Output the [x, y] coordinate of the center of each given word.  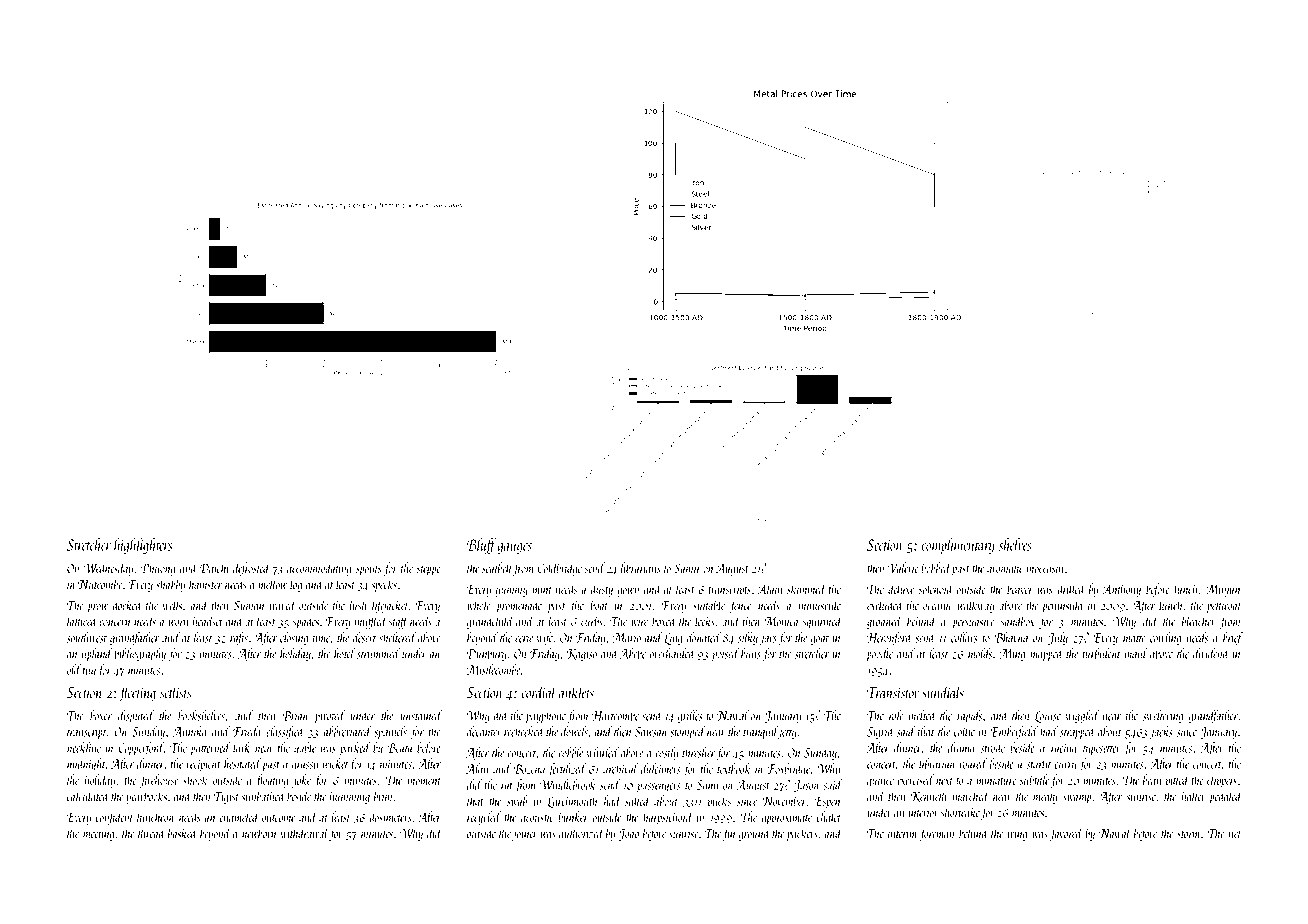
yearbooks [146, 797]
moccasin [1045, 568]
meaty [1045, 799]
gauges [514, 548]
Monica [781, 622]
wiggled [1082, 716]
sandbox [1018, 621]
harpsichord [668, 818]
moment [424, 781]
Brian [295, 716]
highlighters [143, 546]
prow [97, 608]
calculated [88, 796]
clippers [1222, 781]
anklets [576, 692]
